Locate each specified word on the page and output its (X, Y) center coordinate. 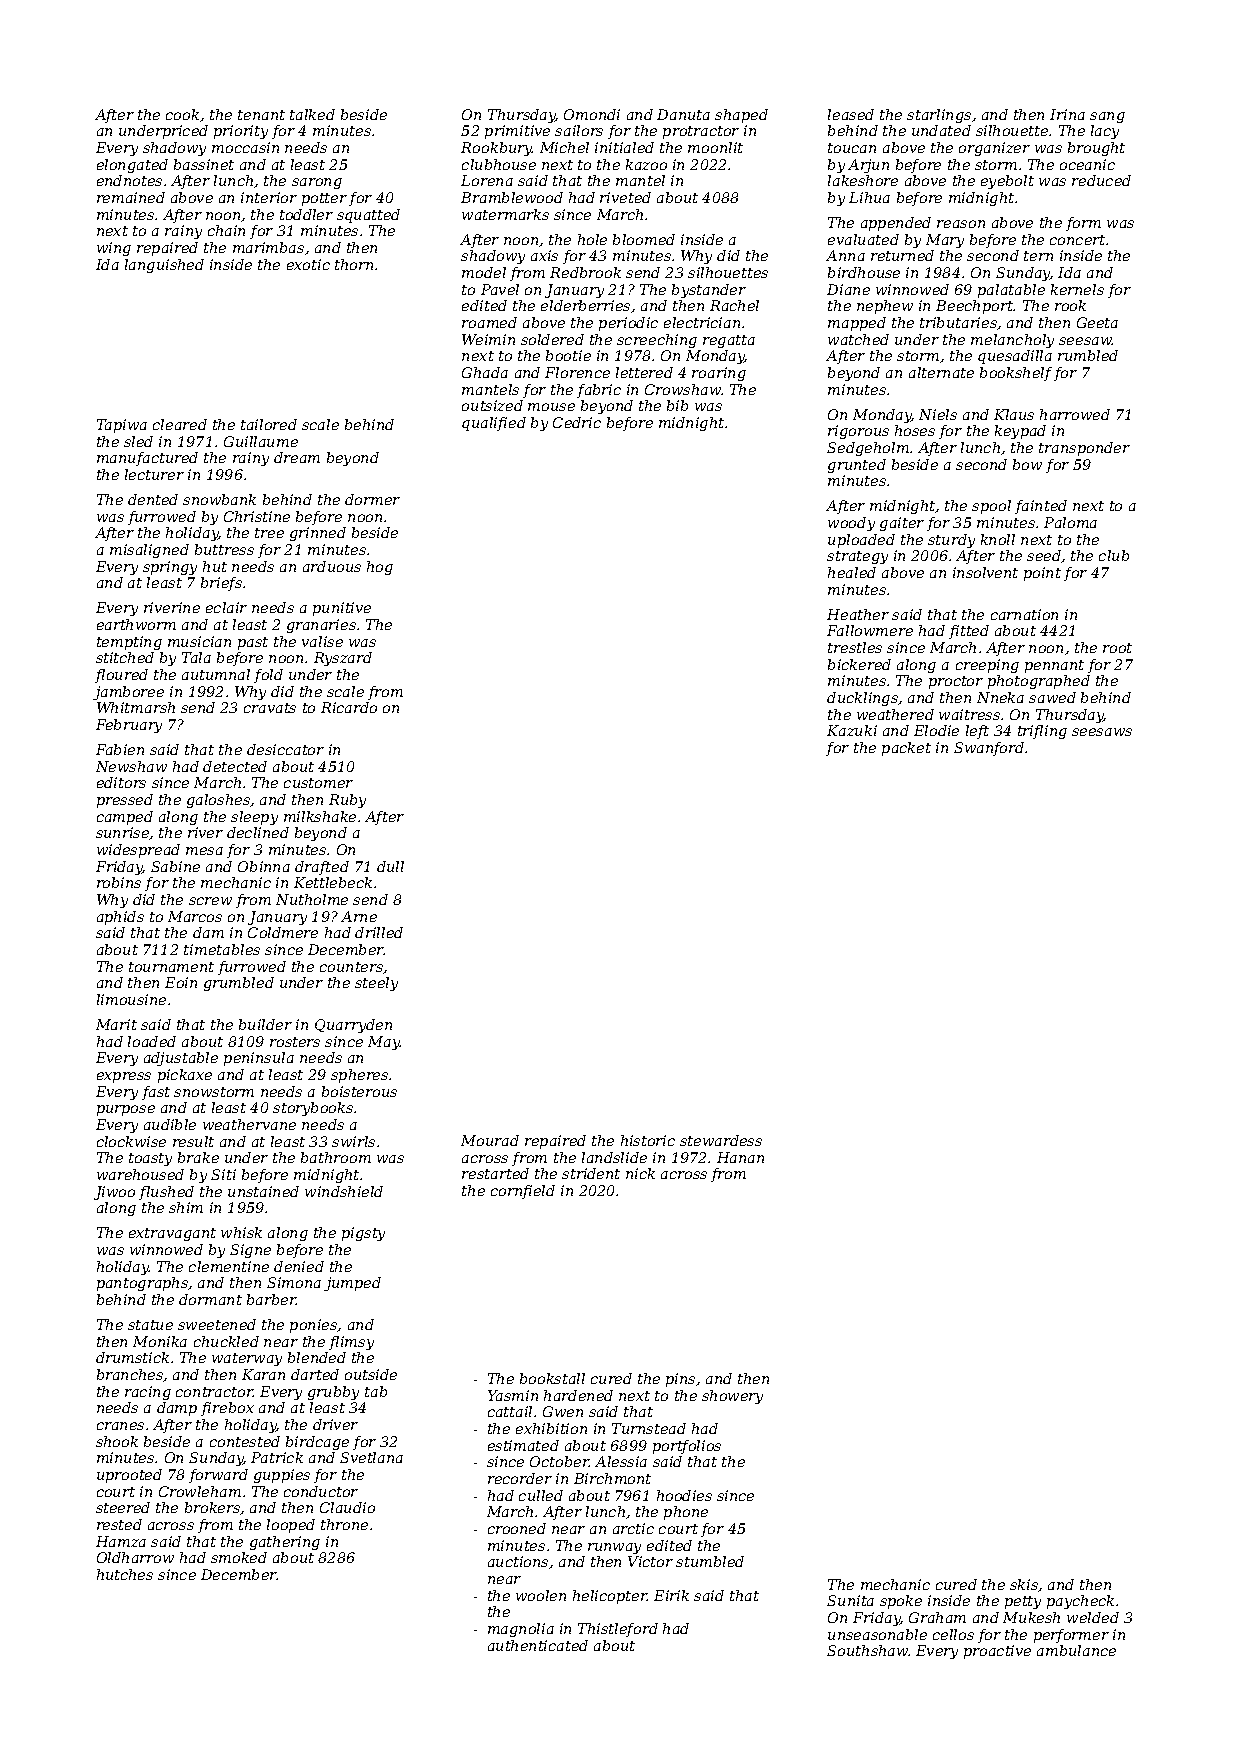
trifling (1042, 732)
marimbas (268, 247)
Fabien (120, 749)
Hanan (740, 1157)
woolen (541, 1595)
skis (1024, 1584)
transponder (1084, 449)
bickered (859, 664)
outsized (492, 405)
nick (640, 1173)
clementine (229, 1266)
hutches (125, 1574)
